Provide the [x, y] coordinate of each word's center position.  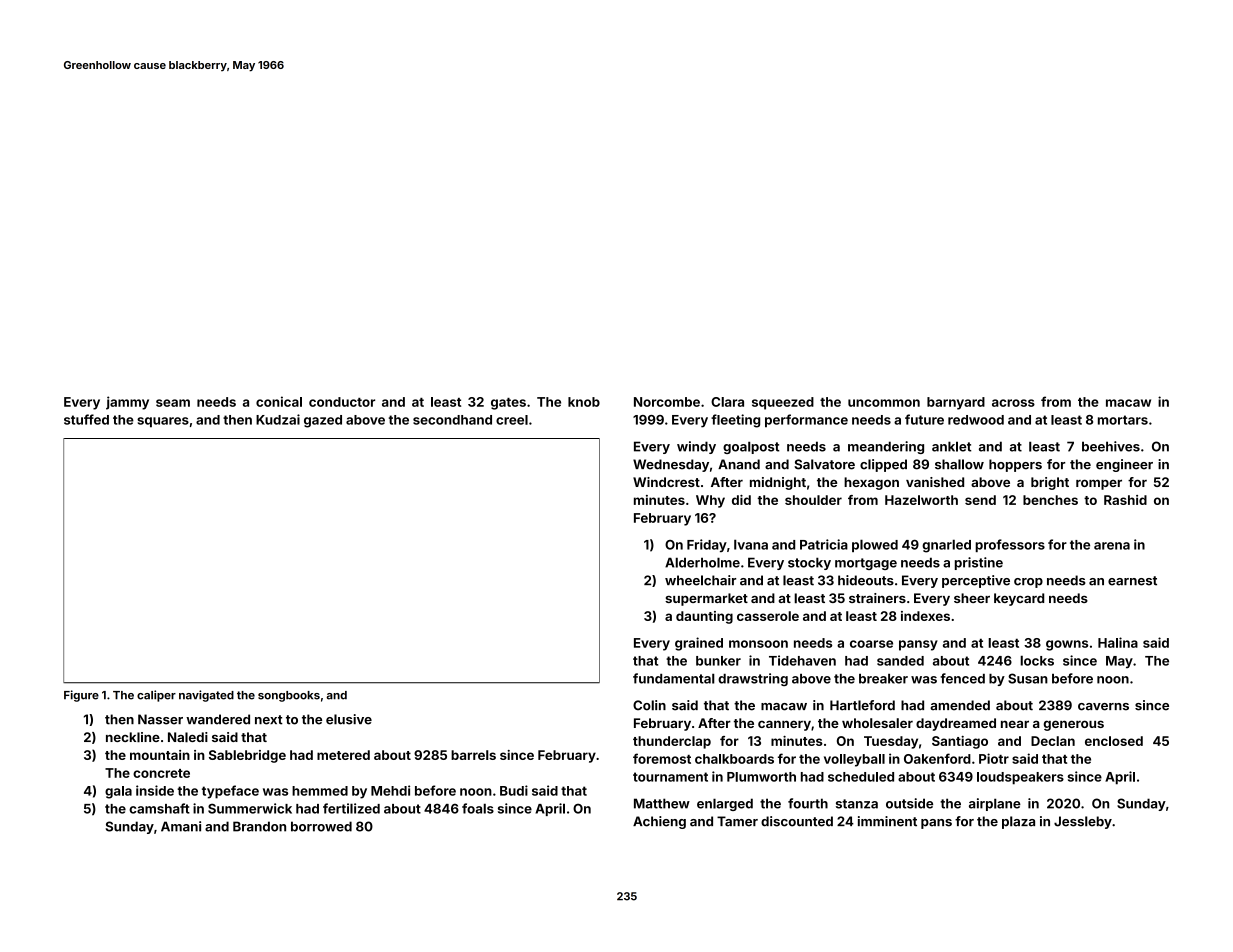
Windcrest [666, 482]
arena [1112, 546]
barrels [473, 755]
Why [710, 501]
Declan [1053, 741]
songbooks [289, 696]
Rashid [1125, 500]
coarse [871, 644]
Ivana [751, 544]
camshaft [159, 808]
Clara [727, 402]
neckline [133, 737]
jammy [127, 403]
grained [699, 644]
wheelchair [700, 580]
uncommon [884, 403]
